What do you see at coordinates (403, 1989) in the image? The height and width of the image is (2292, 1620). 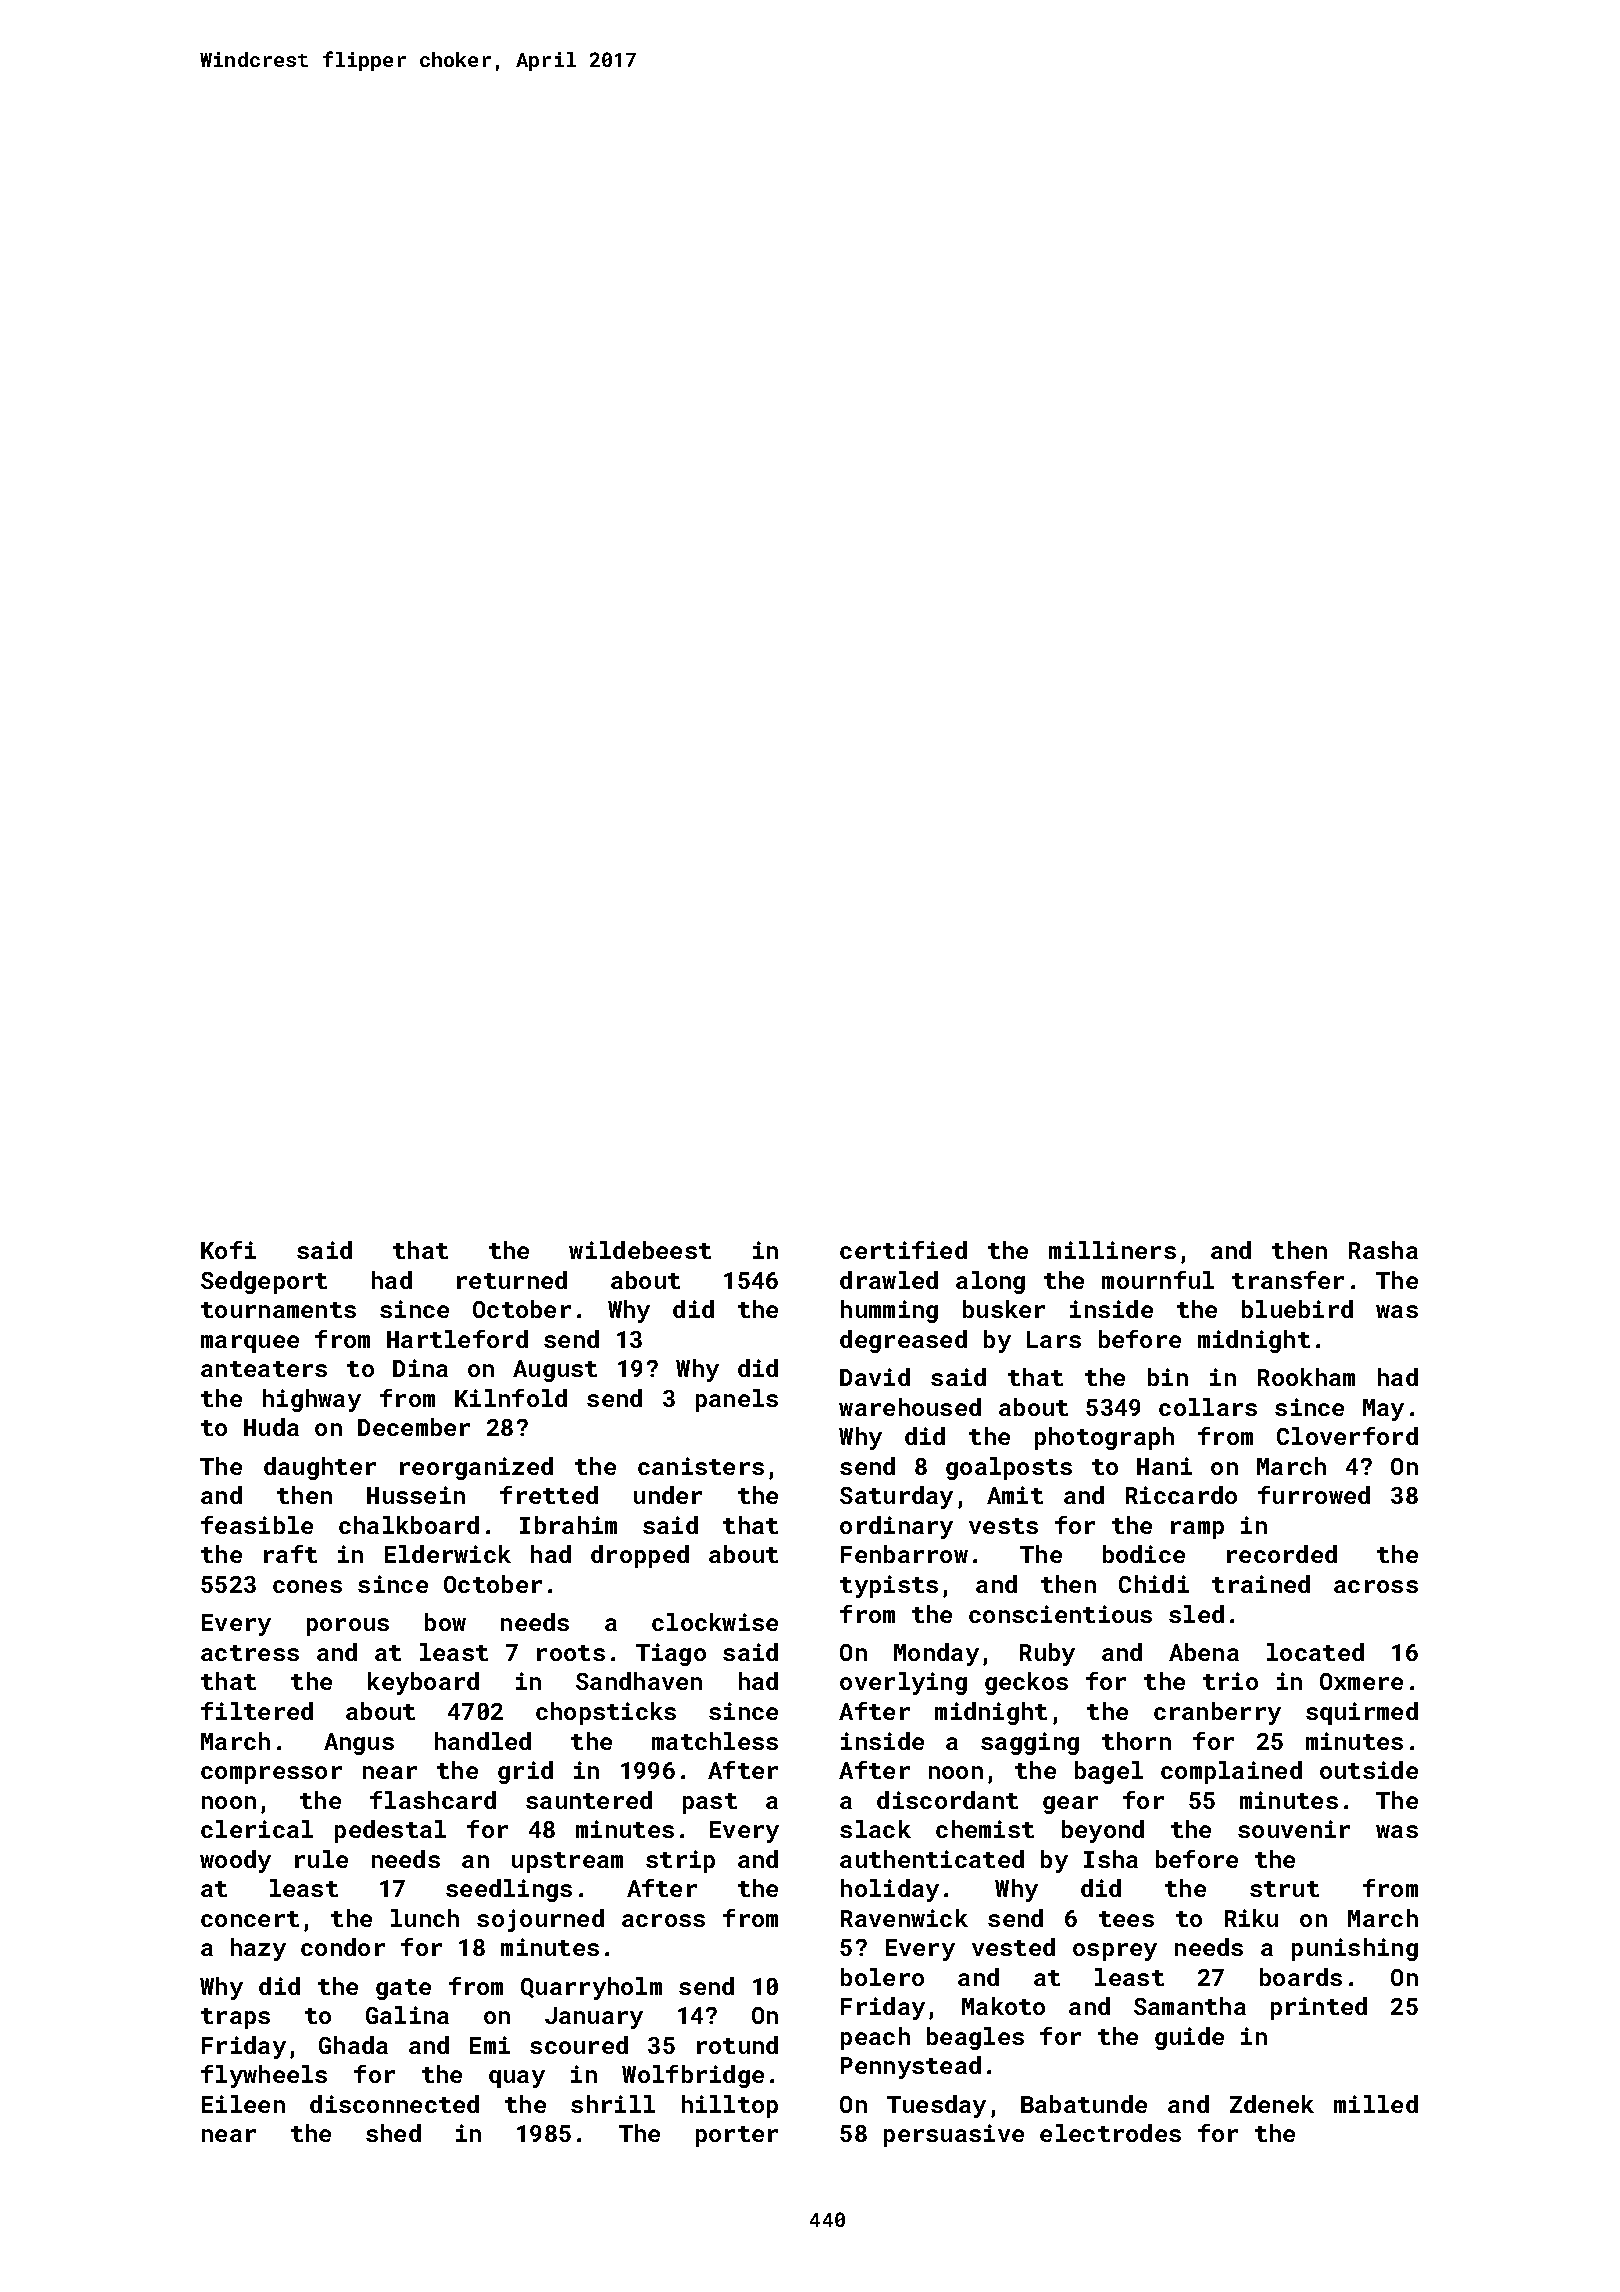 I see `gate` at bounding box center [403, 1989].
